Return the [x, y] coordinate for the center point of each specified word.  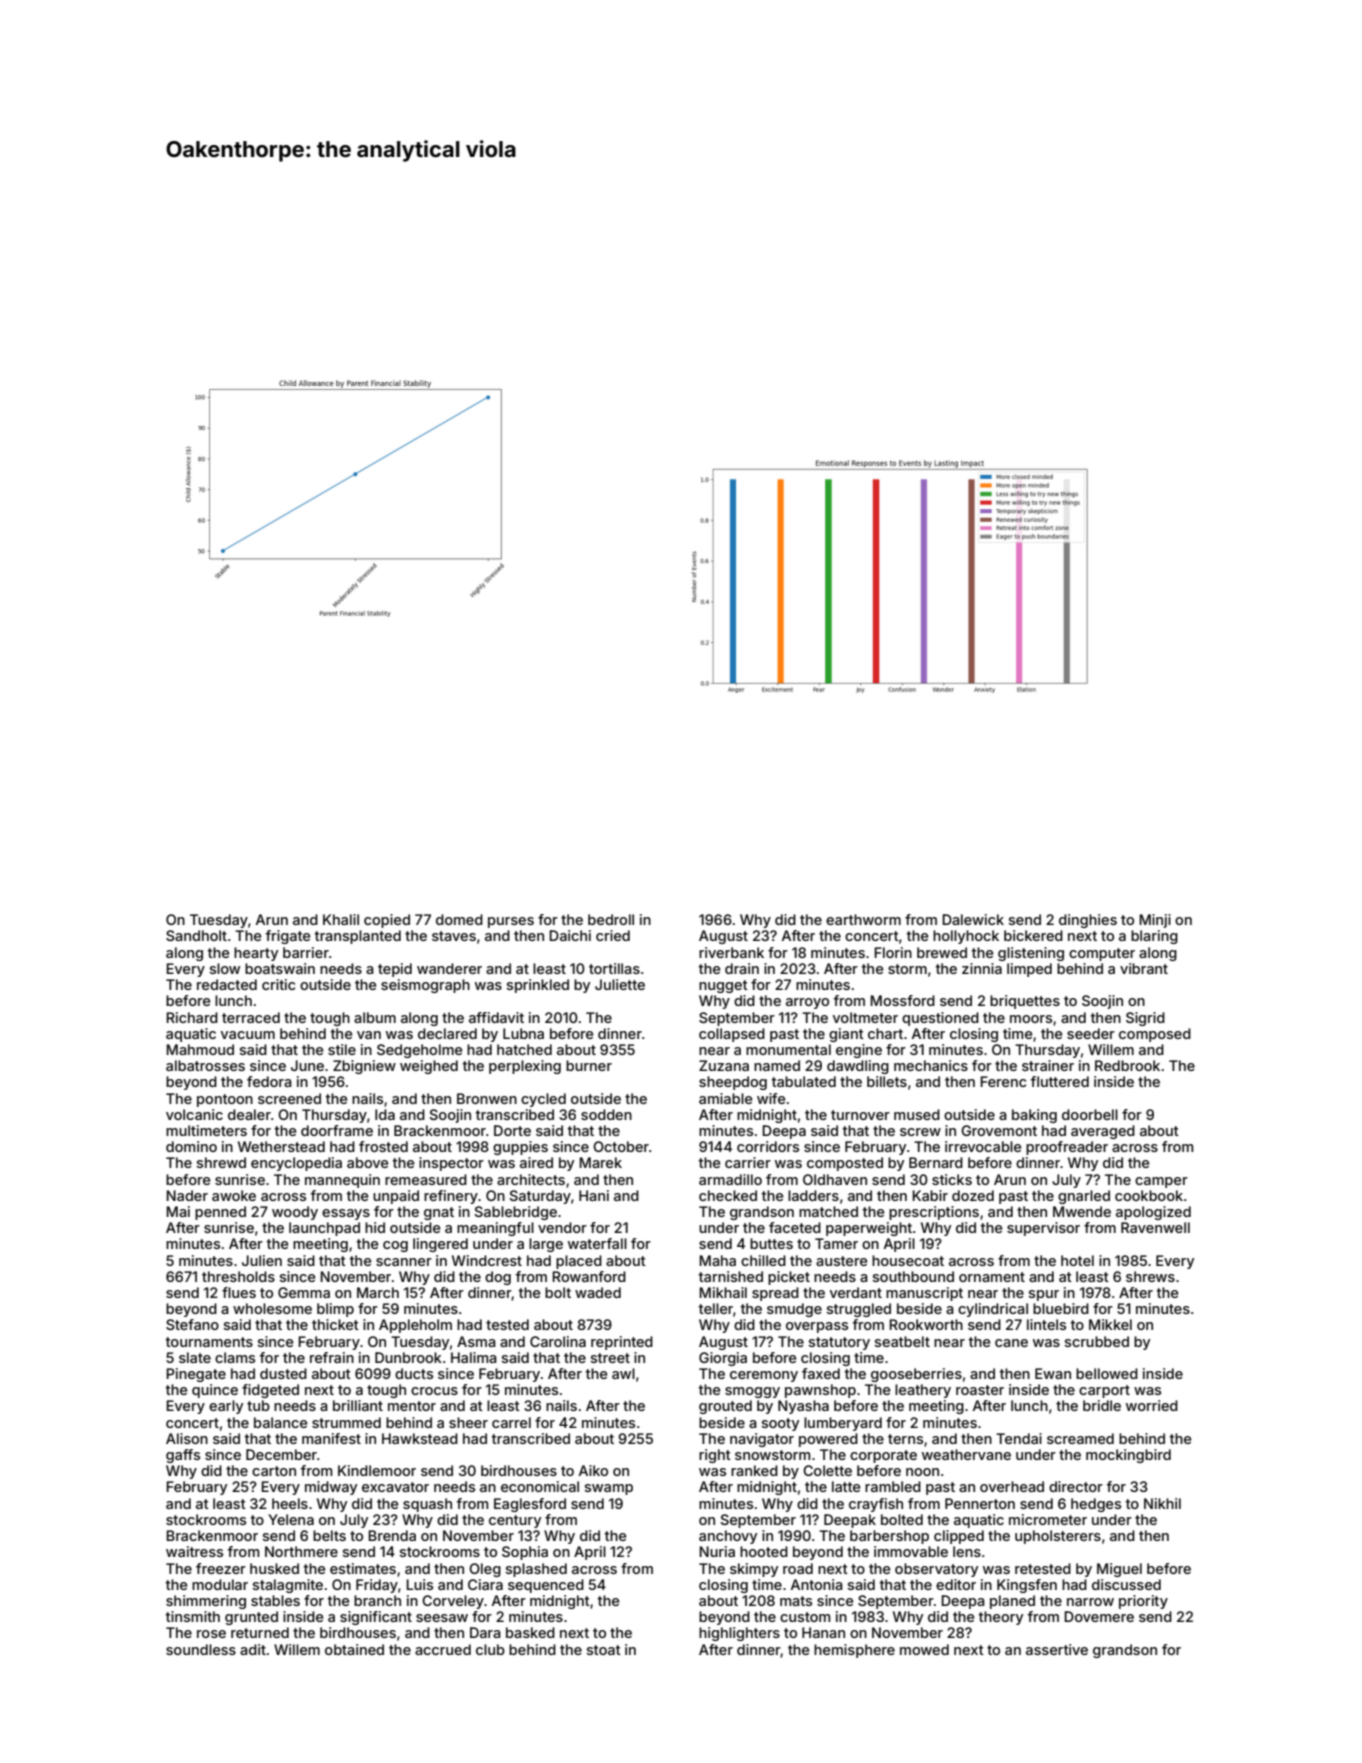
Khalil [341, 919]
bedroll [611, 919]
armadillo [730, 1179]
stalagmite [288, 1586]
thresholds [238, 1276]
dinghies [1088, 921]
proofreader [1067, 1148]
